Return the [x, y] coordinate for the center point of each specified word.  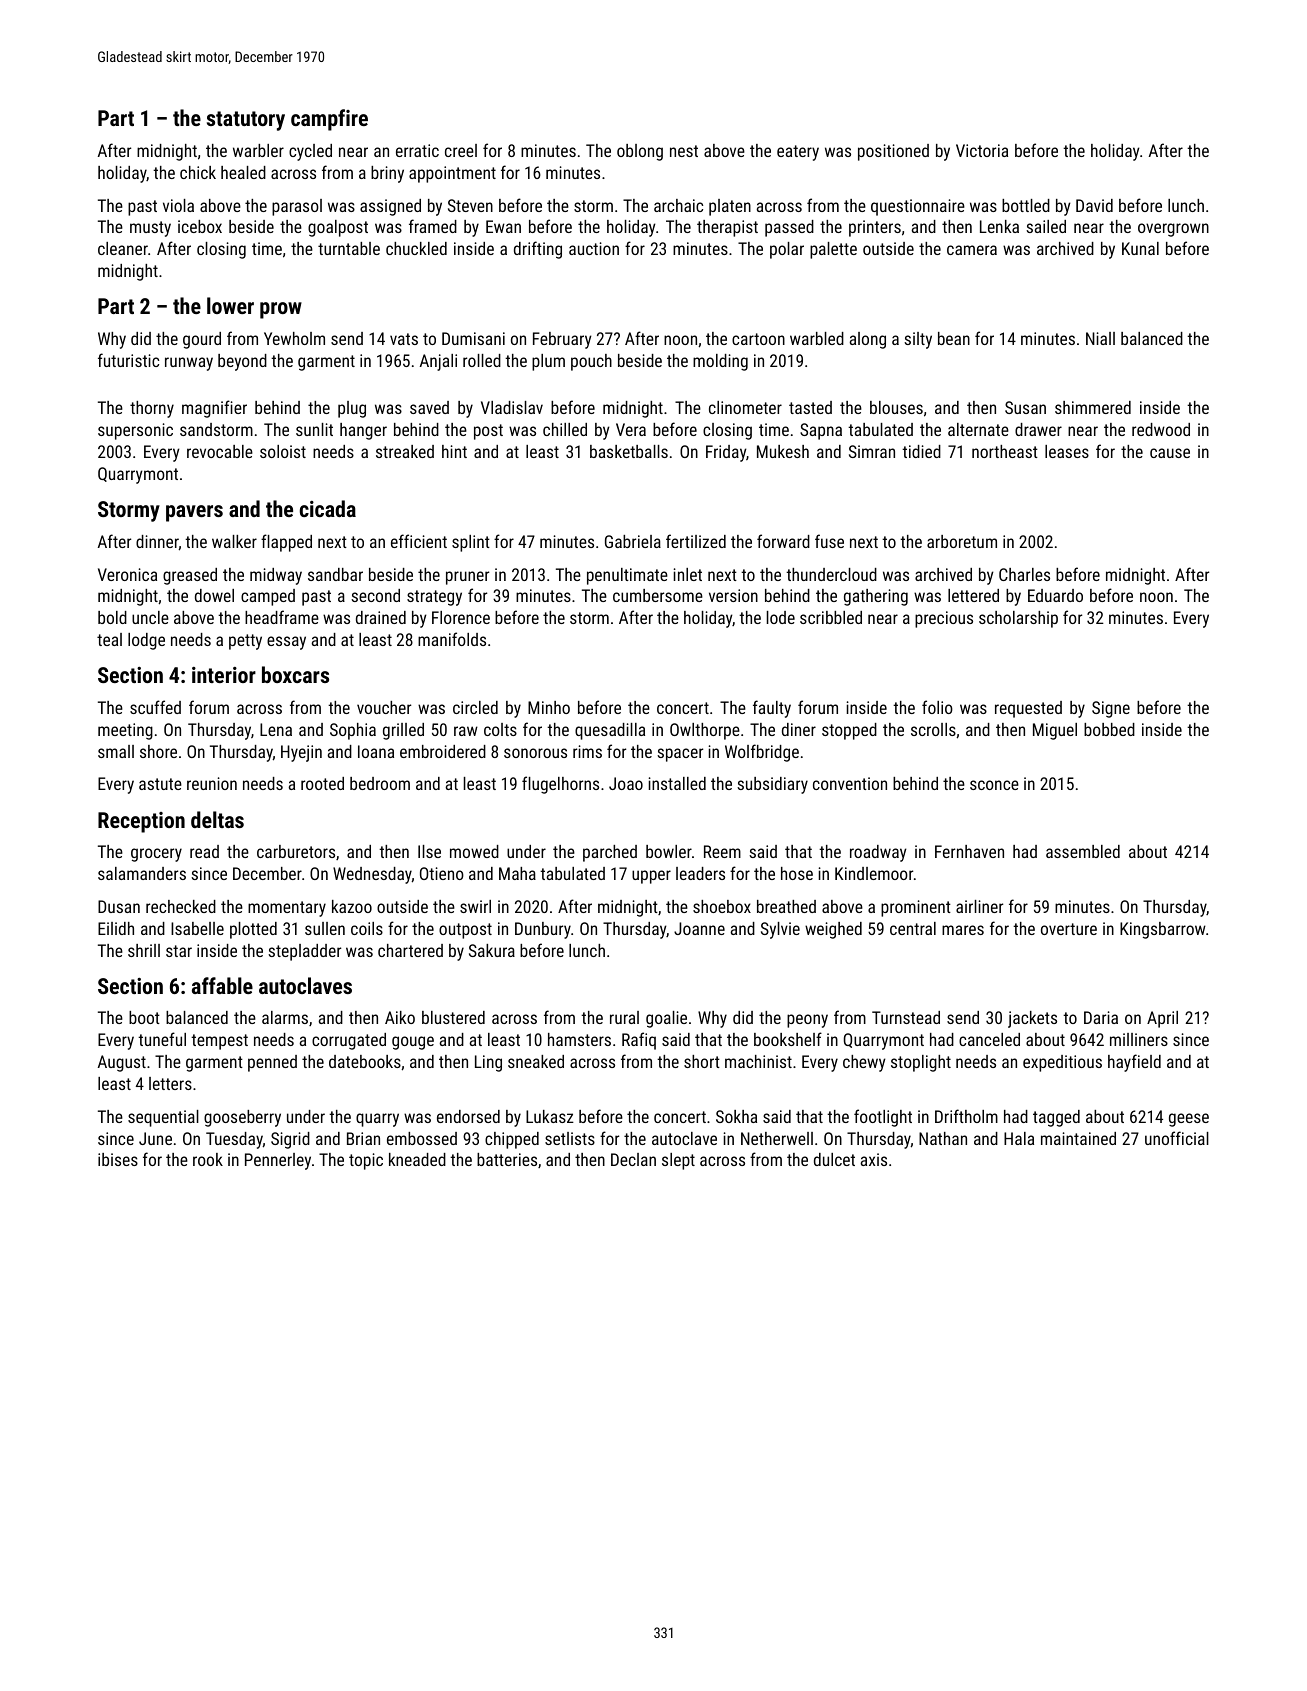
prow [281, 310]
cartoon [758, 339]
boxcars [295, 674]
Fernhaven [969, 851]
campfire [329, 120]
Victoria [982, 150]
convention [850, 783]
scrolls [933, 729]
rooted [322, 783]
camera [972, 250]
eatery [798, 153]
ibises [118, 1159]
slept [678, 1161]
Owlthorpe [705, 731]
